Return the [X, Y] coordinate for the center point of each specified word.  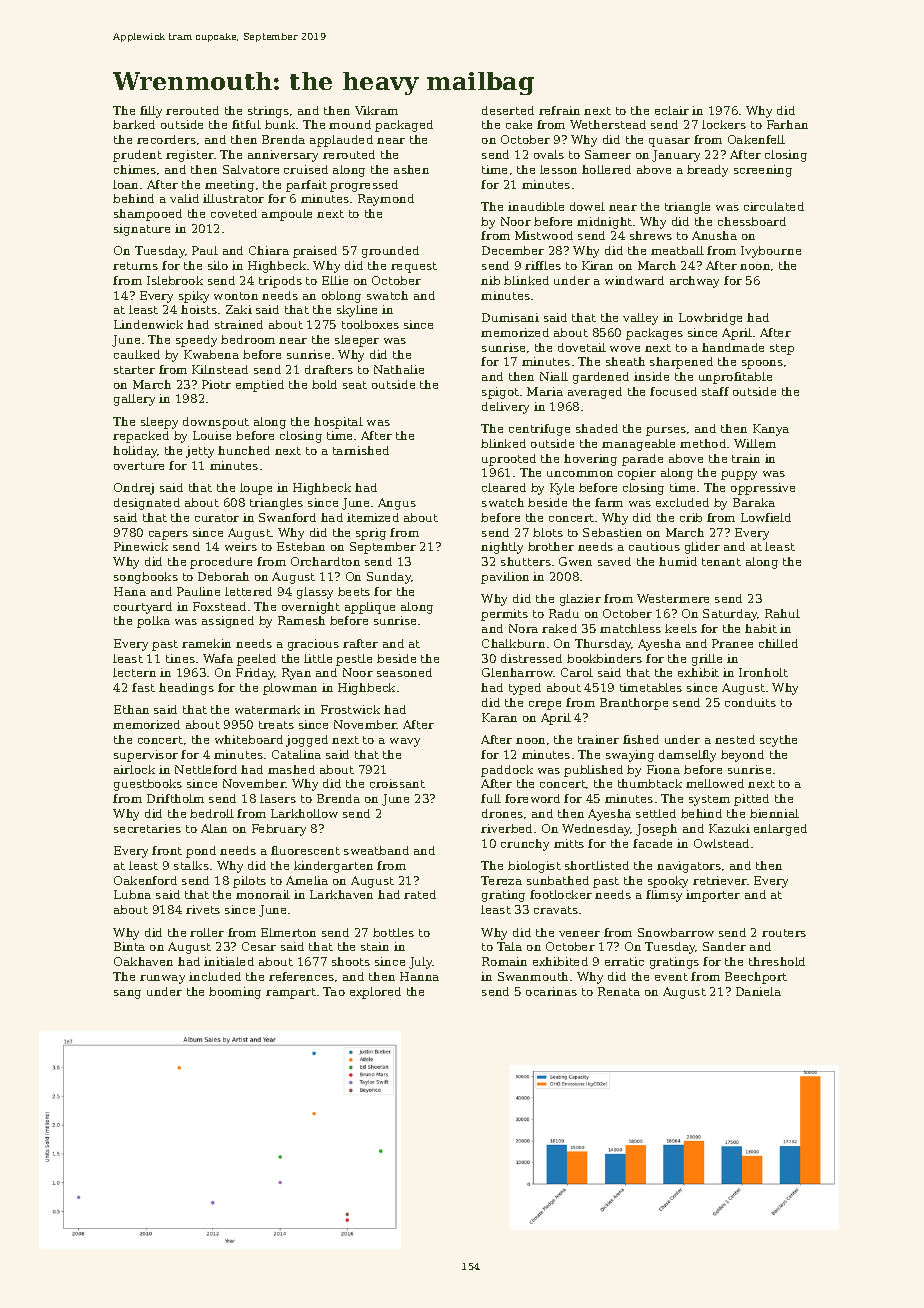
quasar [669, 142]
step [782, 349]
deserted [508, 110]
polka [153, 622]
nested [735, 739]
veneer [579, 934]
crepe [545, 705]
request [414, 267]
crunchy [525, 845]
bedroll [212, 813]
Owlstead [721, 843]
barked [134, 124]
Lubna [132, 894]
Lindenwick [148, 324]
